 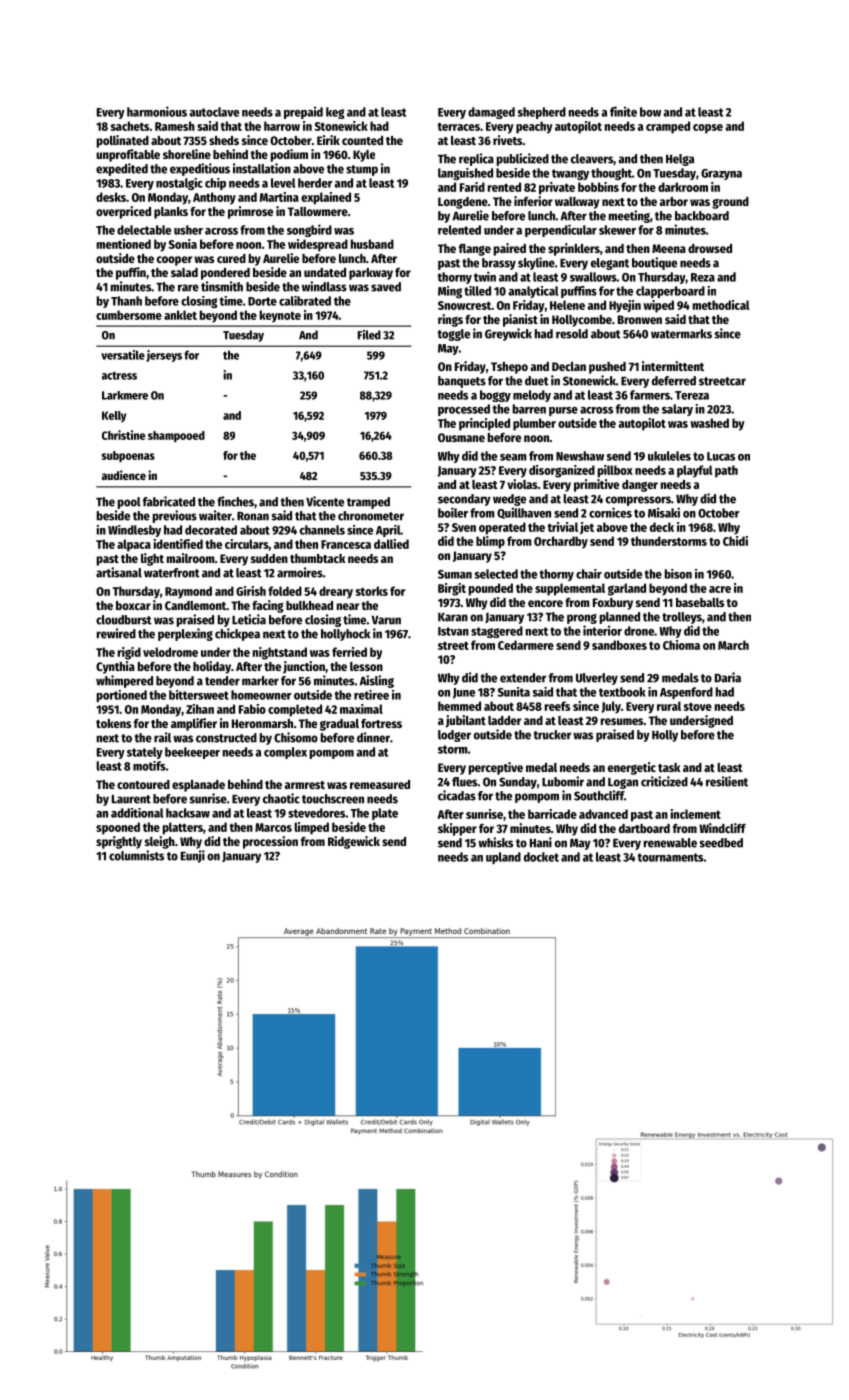 What do you see at coordinates (452, 589) in the screenshot?
I see `Birgit` at bounding box center [452, 589].
